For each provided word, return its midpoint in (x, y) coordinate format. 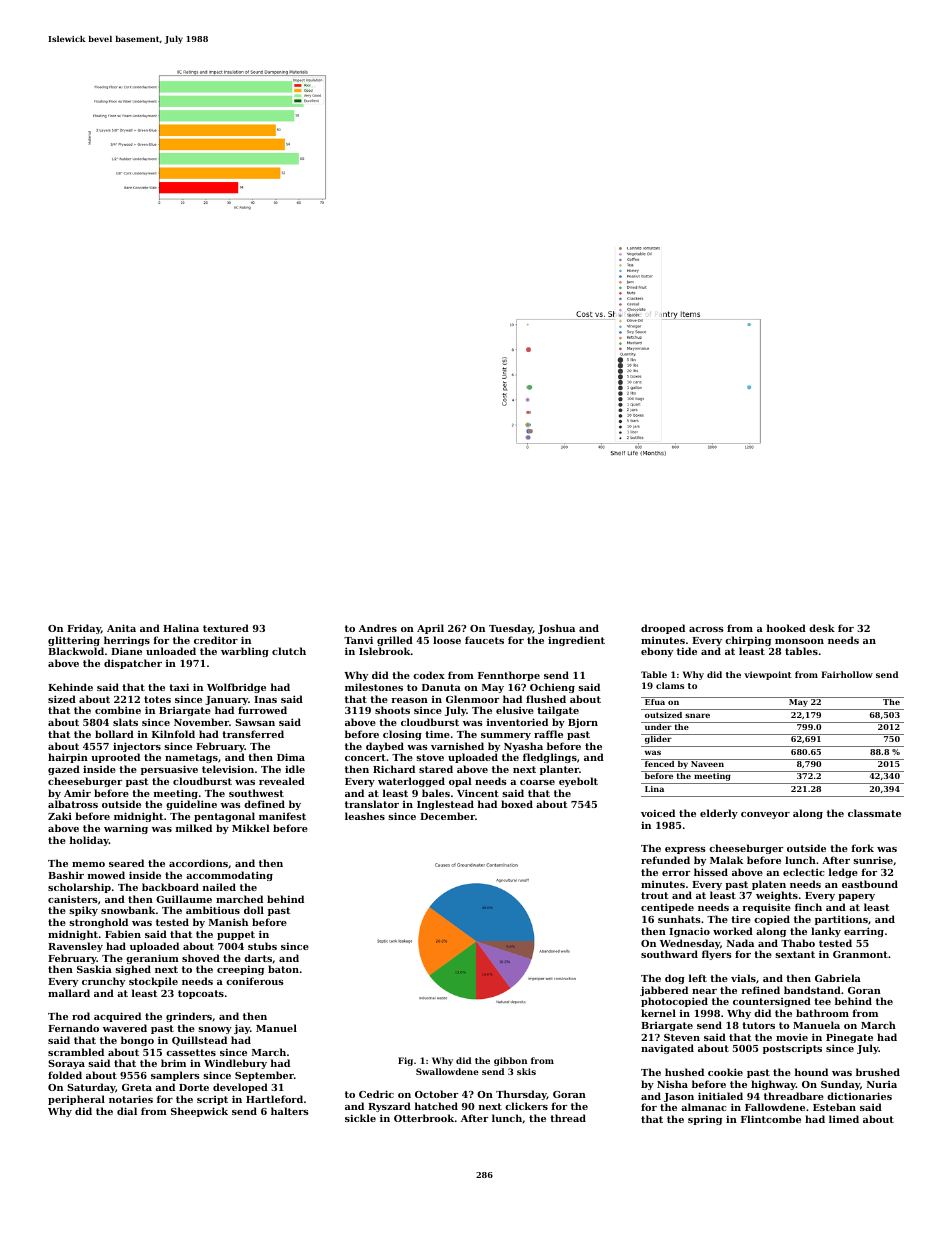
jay (242, 1029)
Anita (121, 628)
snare (697, 715)
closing (402, 735)
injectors (137, 747)
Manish (228, 922)
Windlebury (235, 1064)
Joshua (556, 629)
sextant (795, 954)
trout (654, 895)
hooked (786, 628)
